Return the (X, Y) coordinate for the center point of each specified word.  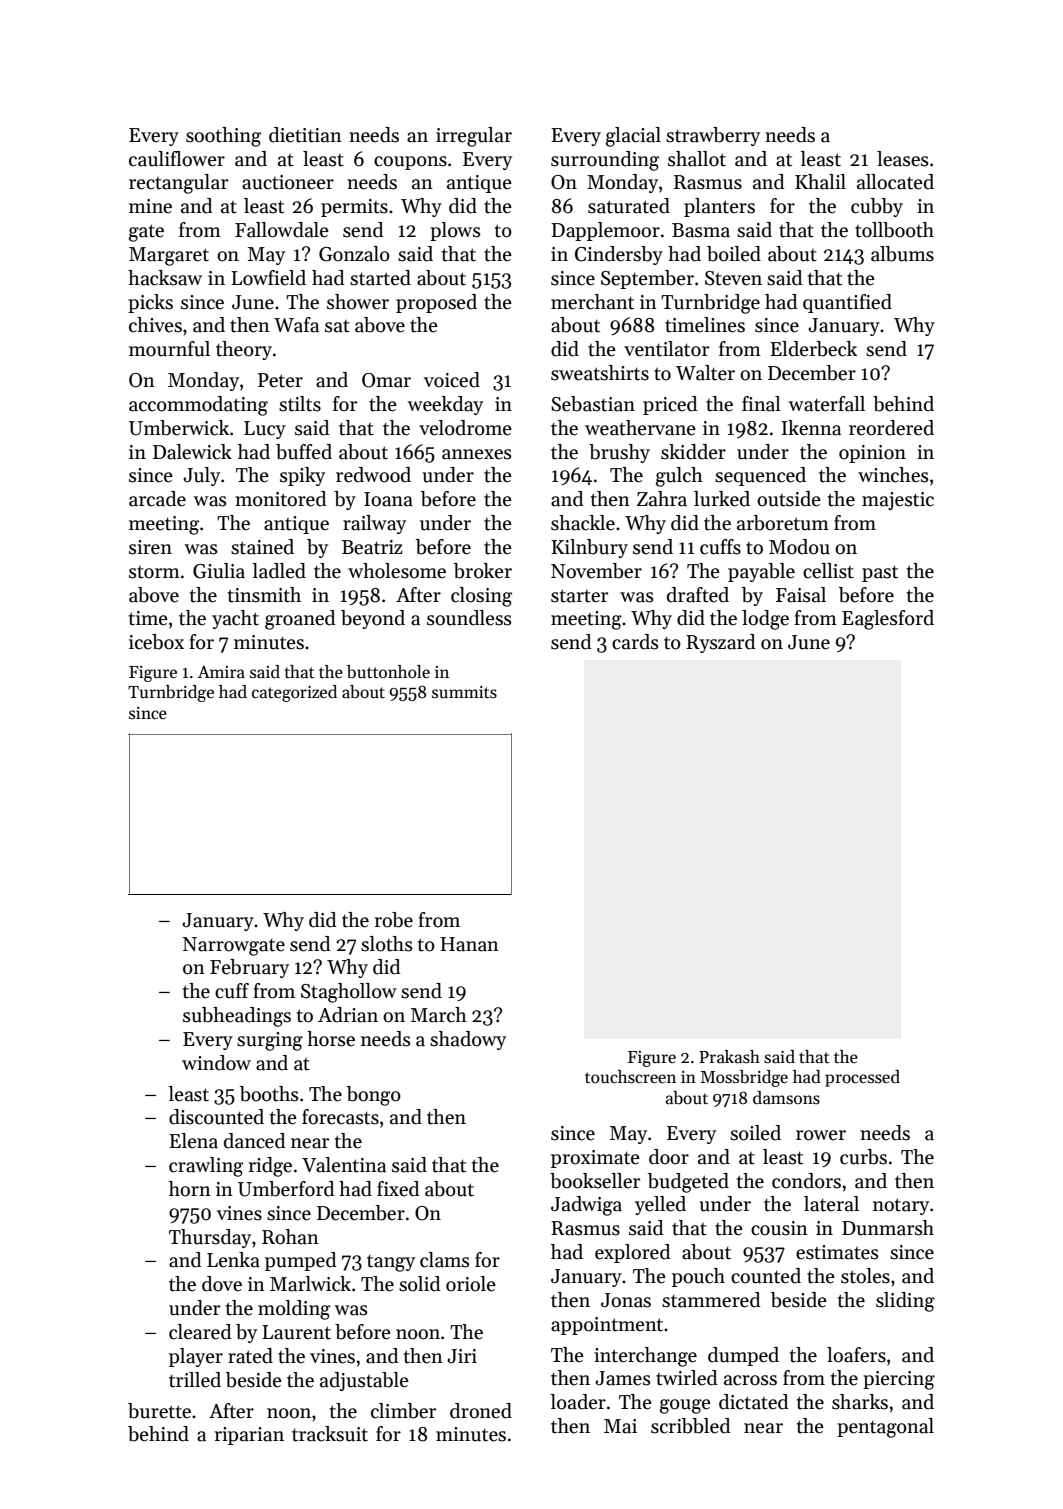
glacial (633, 137)
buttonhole (388, 672)
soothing (223, 137)
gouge (685, 1406)
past (880, 573)
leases (902, 159)
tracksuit (330, 1434)
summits (464, 692)
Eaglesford (888, 620)
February (249, 968)
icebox (156, 642)
